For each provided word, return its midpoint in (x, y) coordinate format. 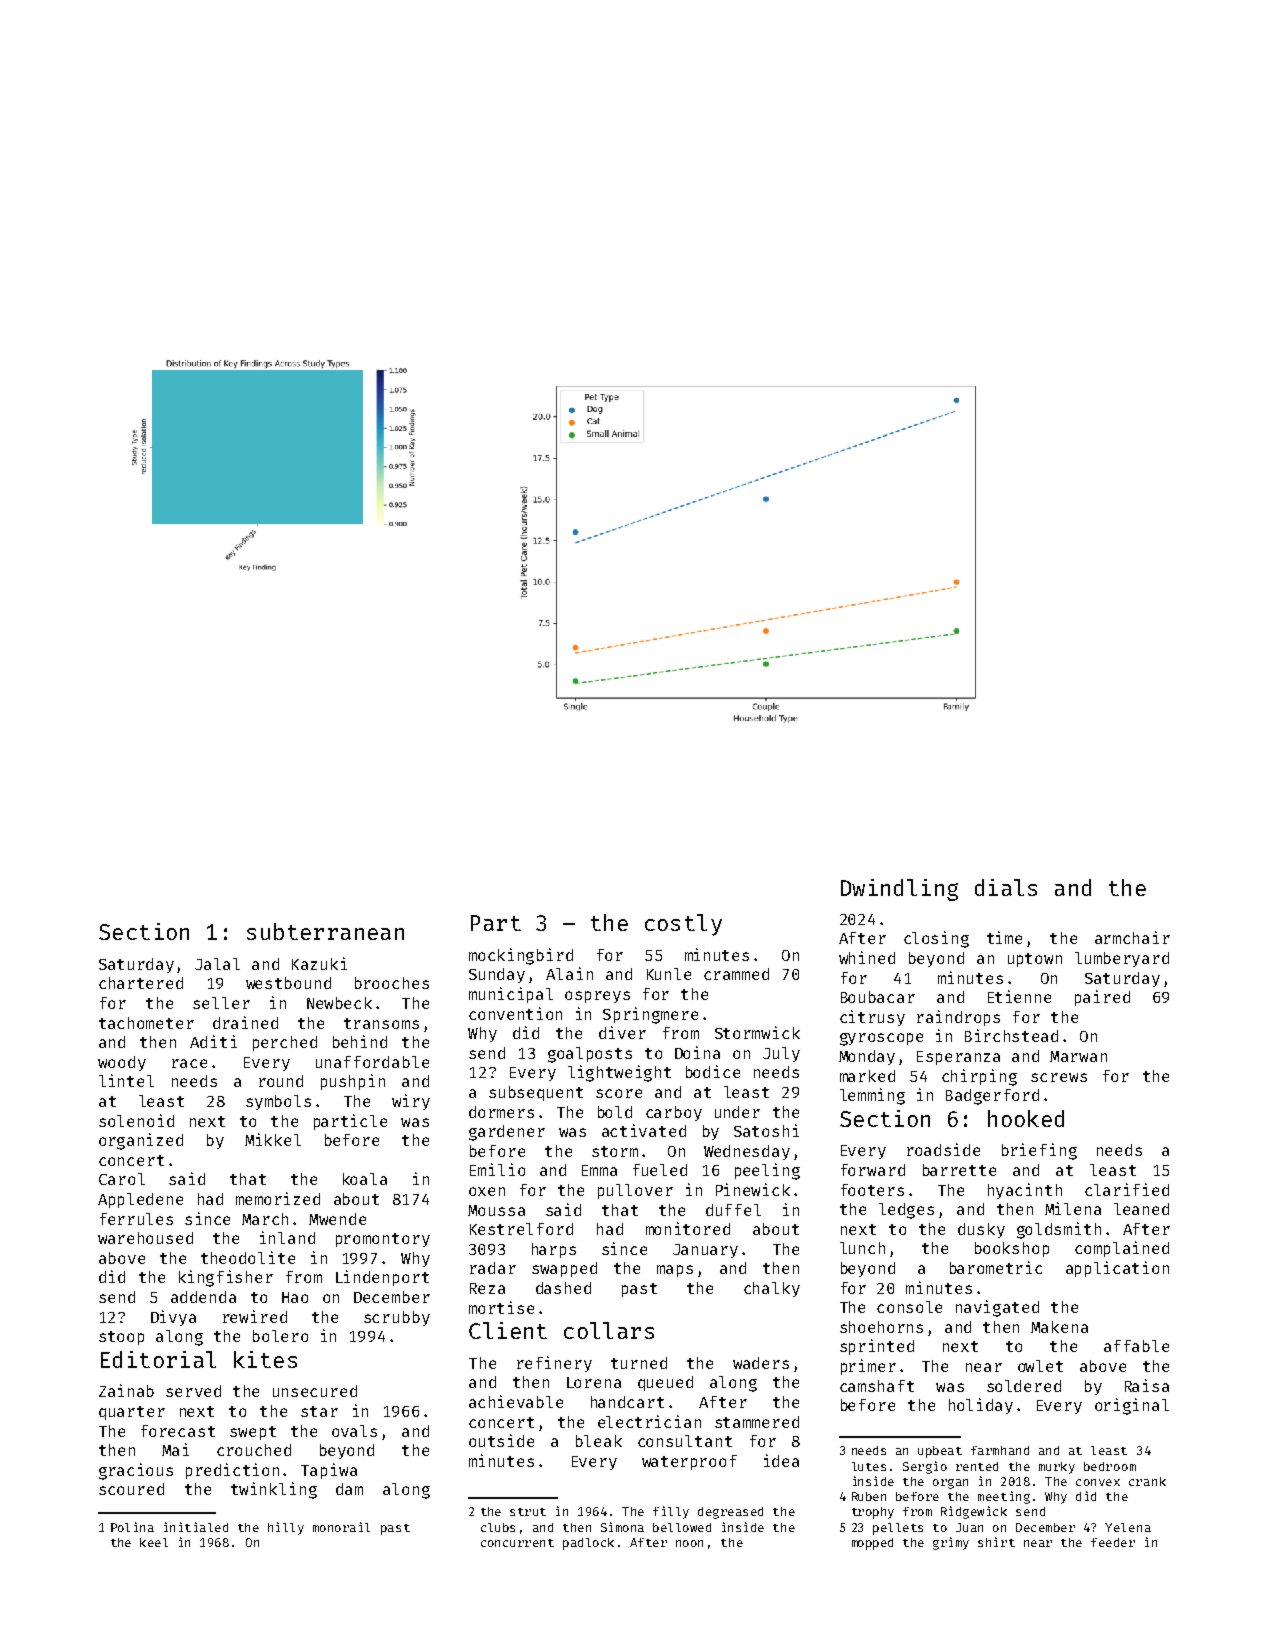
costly (683, 925)
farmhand (1000, 1450)
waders (761, 1363)
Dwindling (899, 890)
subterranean (325, 931)
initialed (196, 1527)
